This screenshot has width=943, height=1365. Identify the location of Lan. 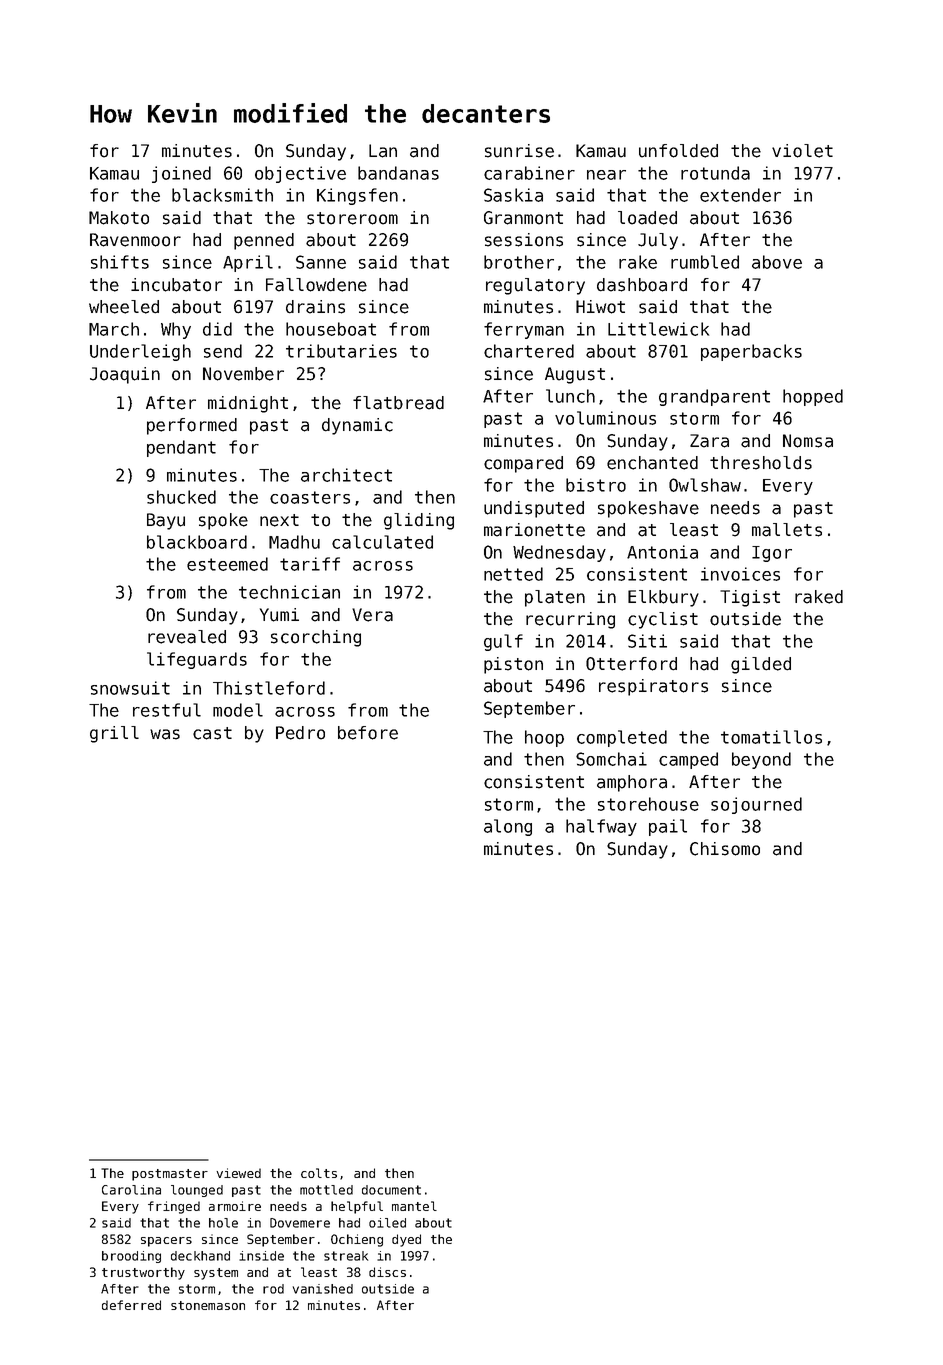
(383, 151).
